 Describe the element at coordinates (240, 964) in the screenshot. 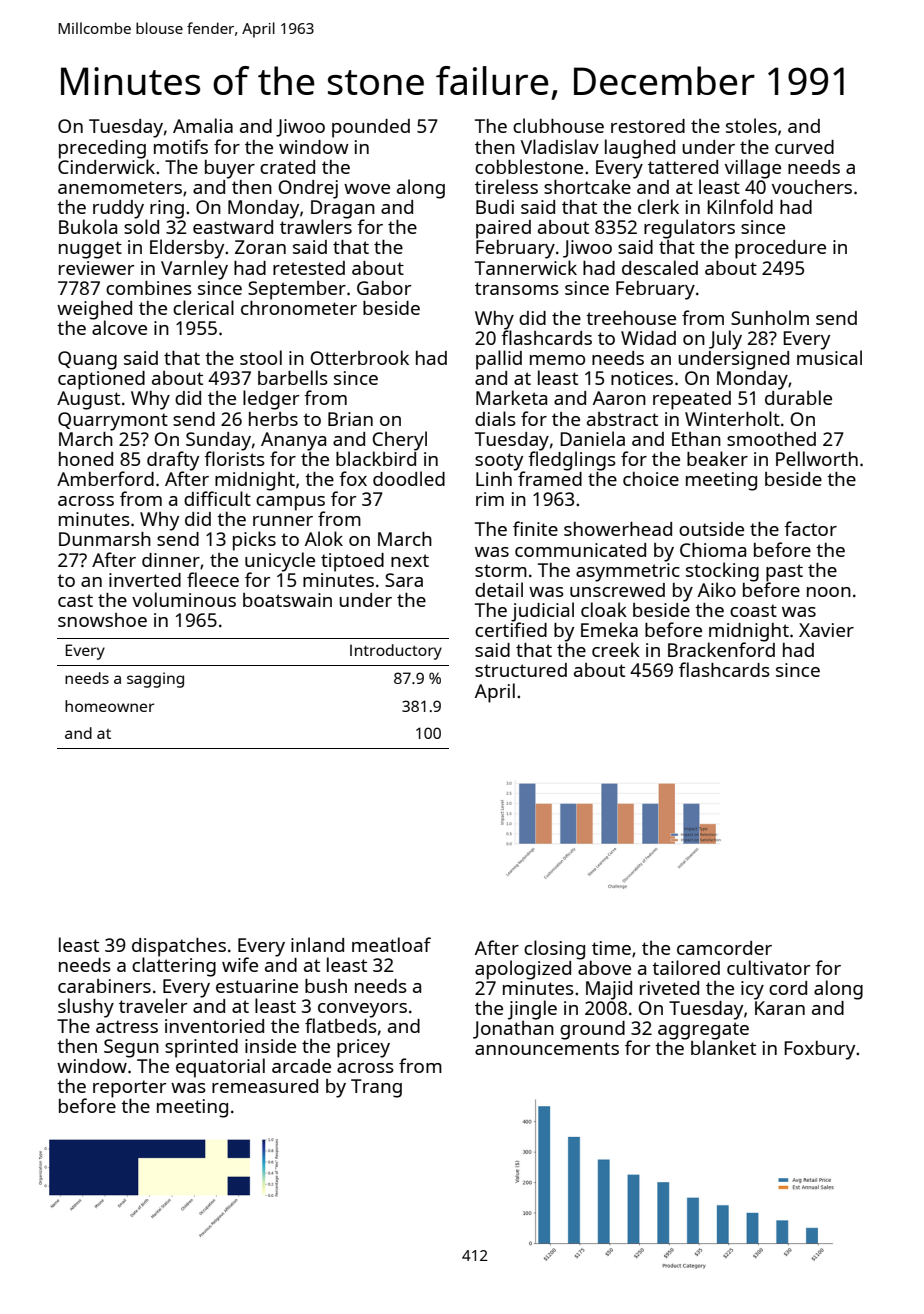

I see `wife` at that location.
